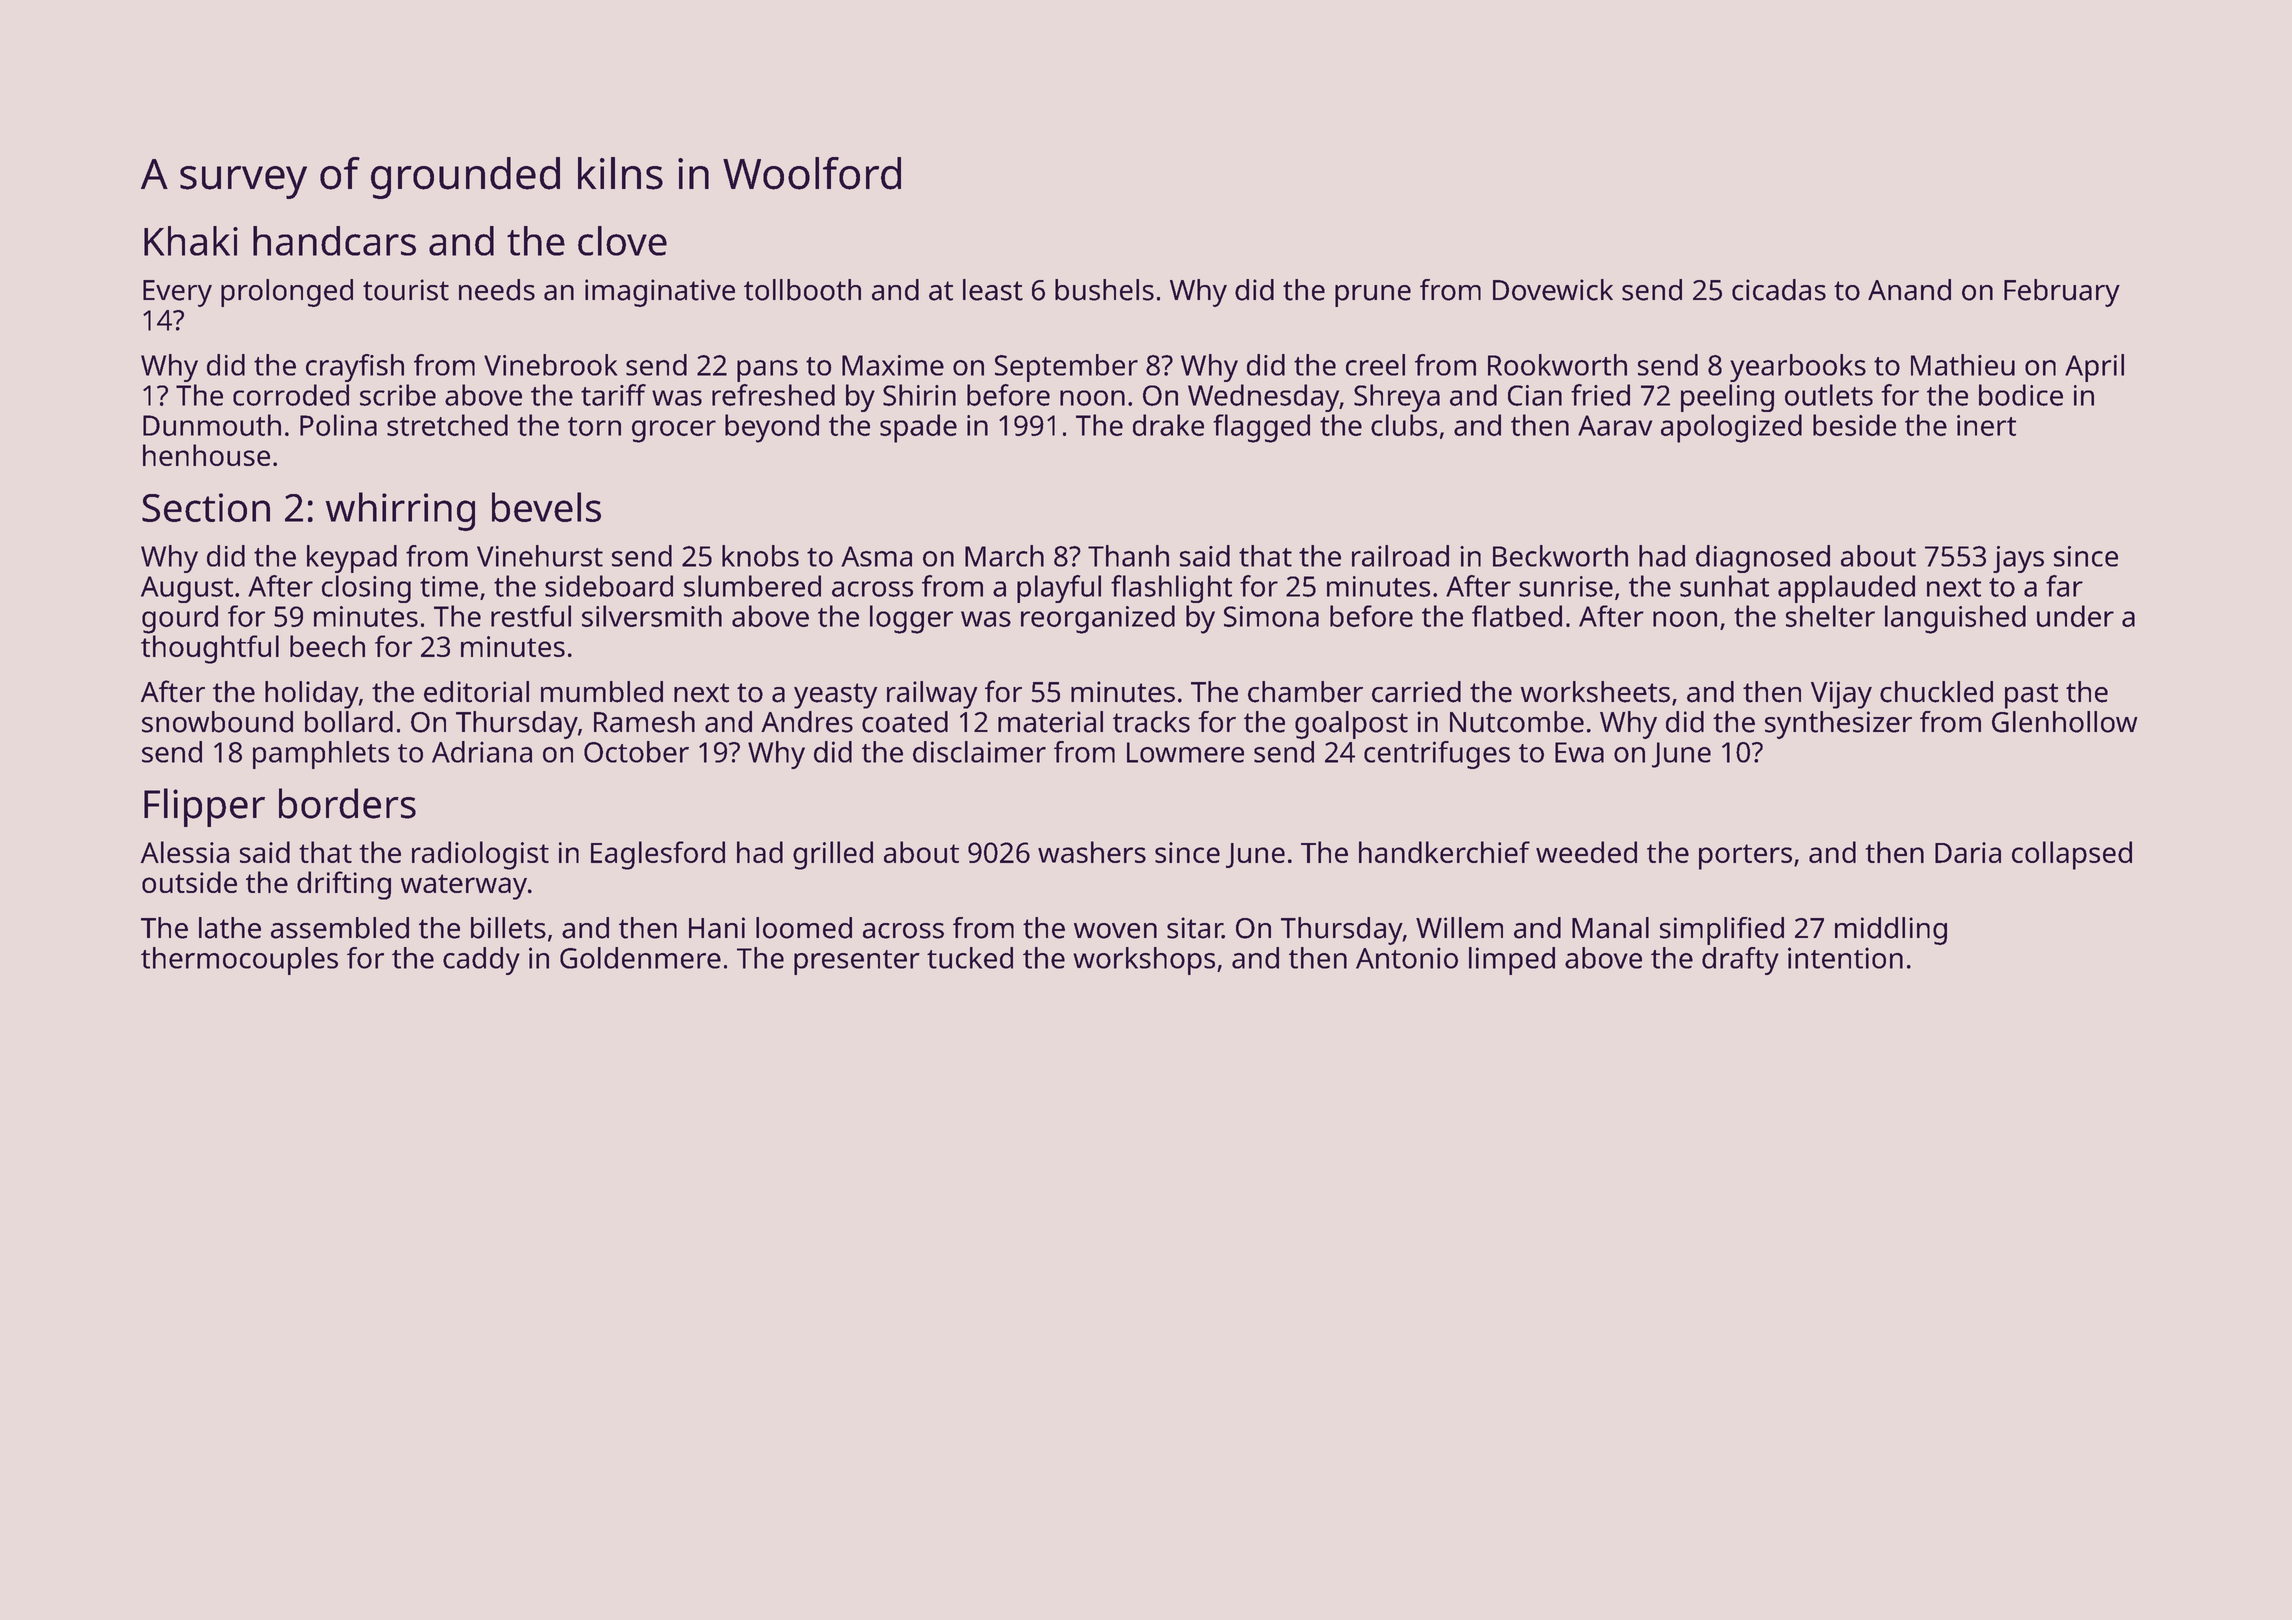 This image has width=2292, height=1620. Describe the element at coordinates (1731, 428) in the image. I see `apologized` at that location.
